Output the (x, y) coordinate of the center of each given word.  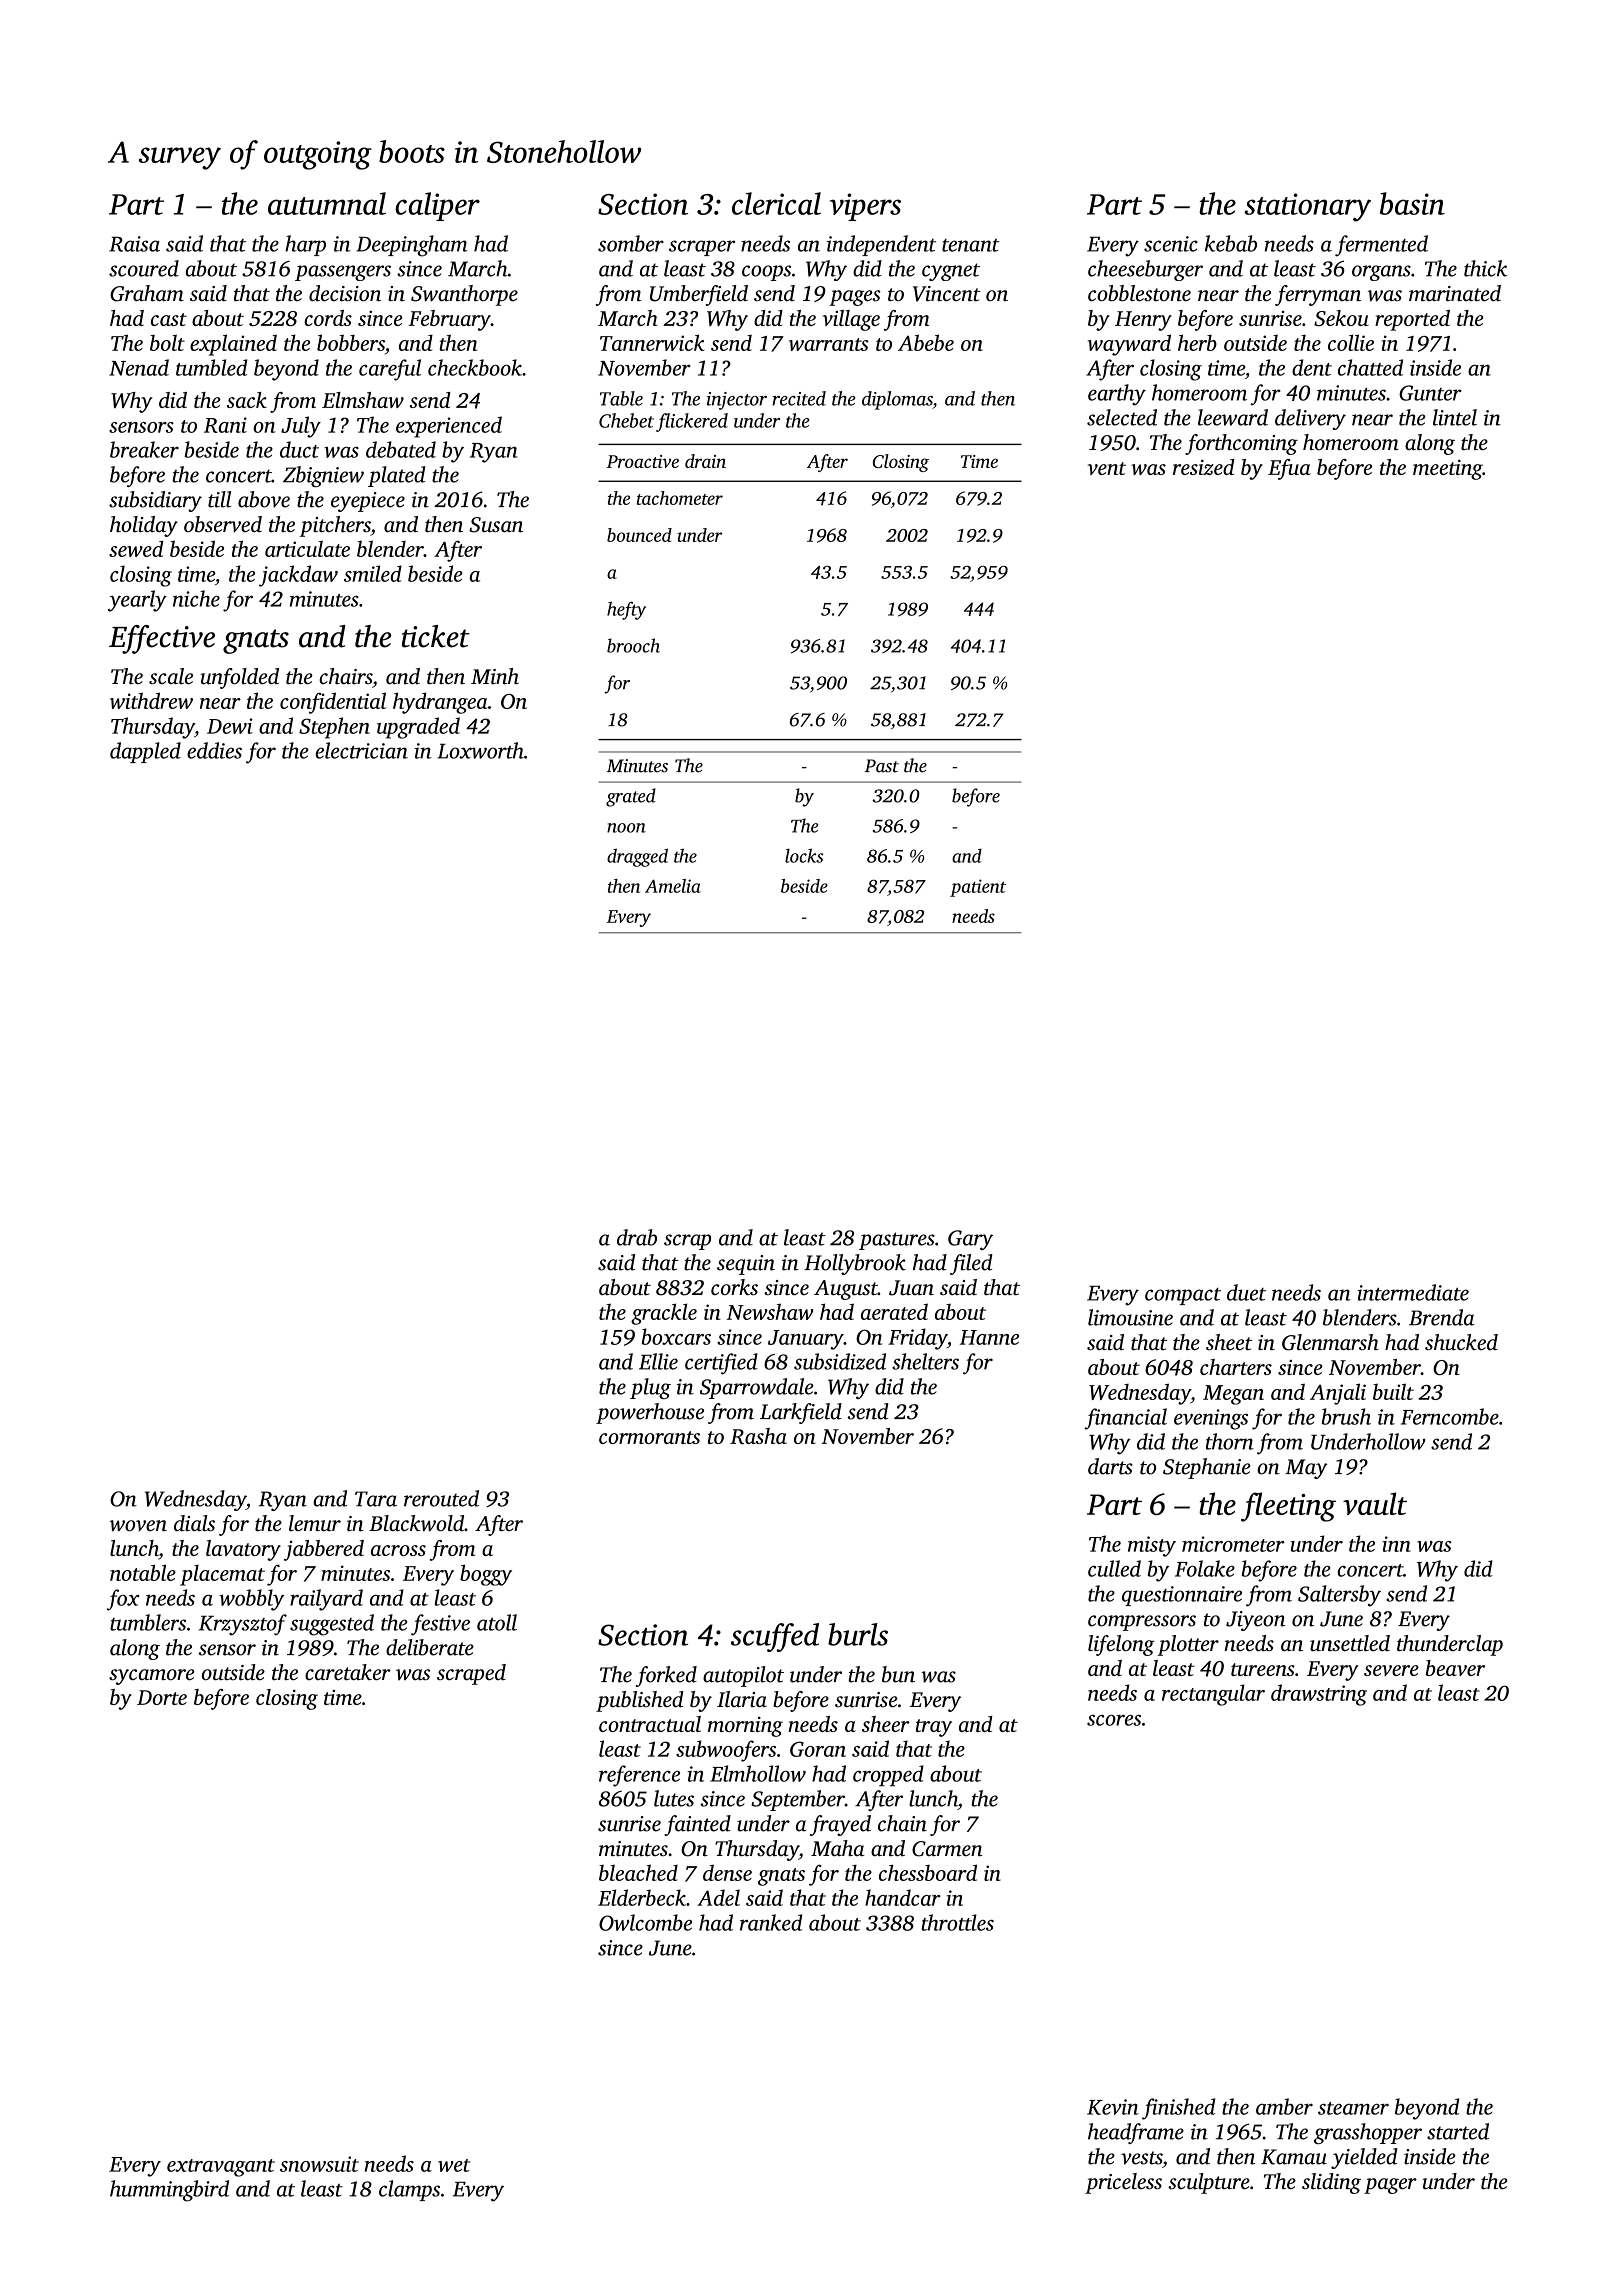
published (640, 1701)
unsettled (1350, 1643)
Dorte (162, 1697)
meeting (1448, 469)
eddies (214, 750)
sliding (1331, 2183)
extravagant (221, 2168)
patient (978, 888)
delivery (1310, 419)
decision (345, 293)
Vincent (947, 294)
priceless (1123, 2183)
